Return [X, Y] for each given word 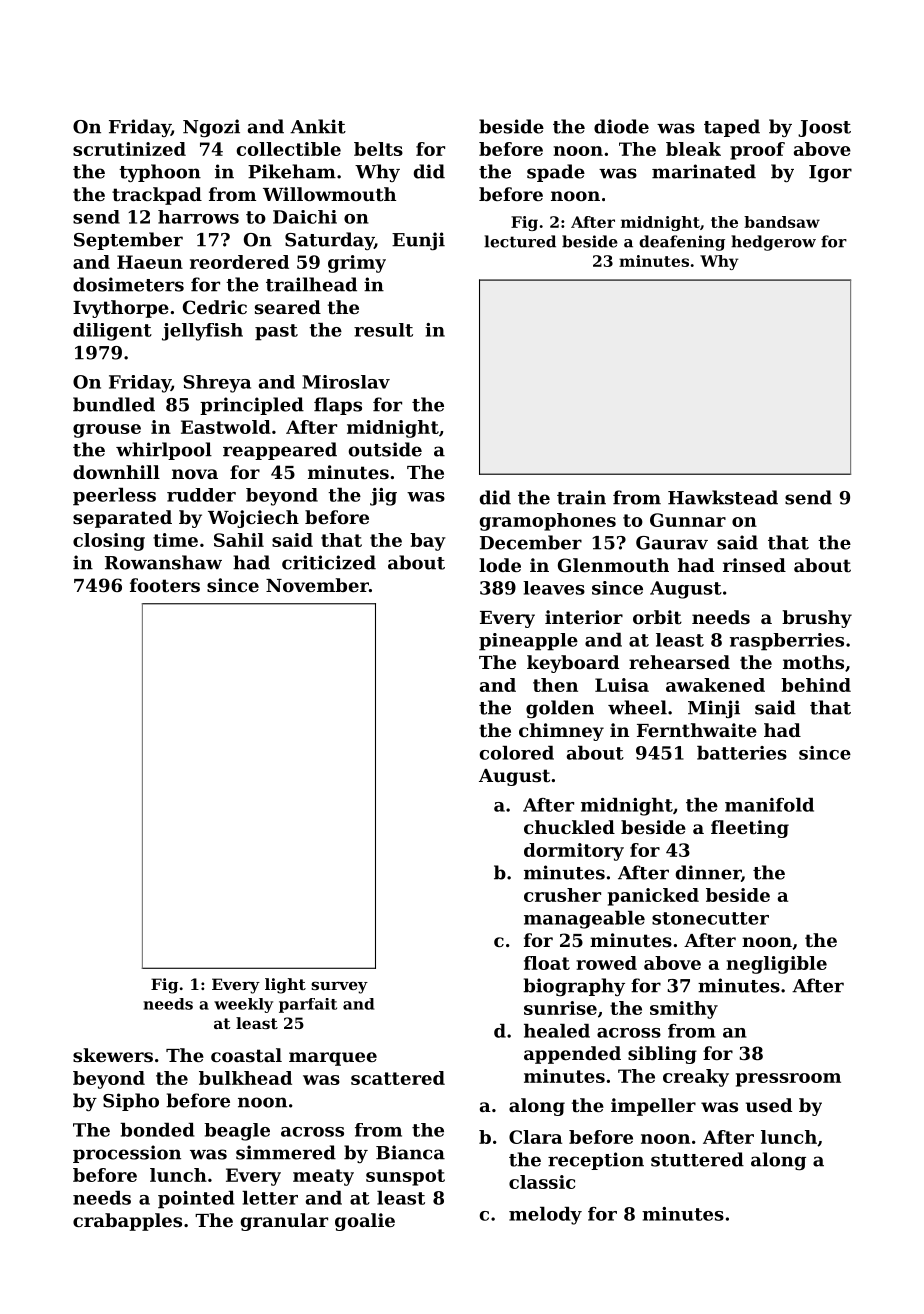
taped [732, 128]
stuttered [697, 1159]
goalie [365, 1222]
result [383, 330]
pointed [196, 1200]
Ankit [318, 126]
